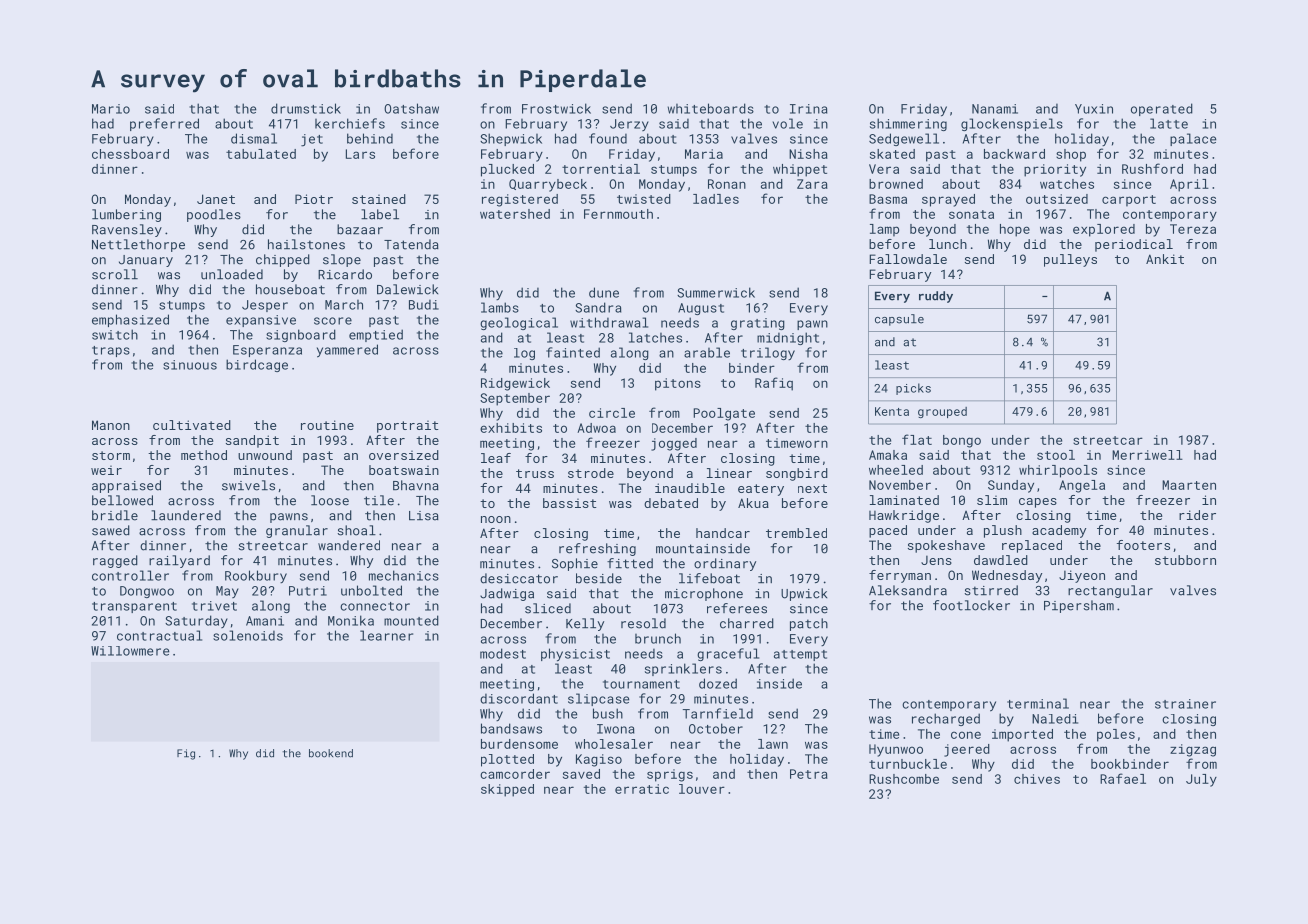 The image size is (1308, 924). I want to click on skipped, so click(507, 790).
